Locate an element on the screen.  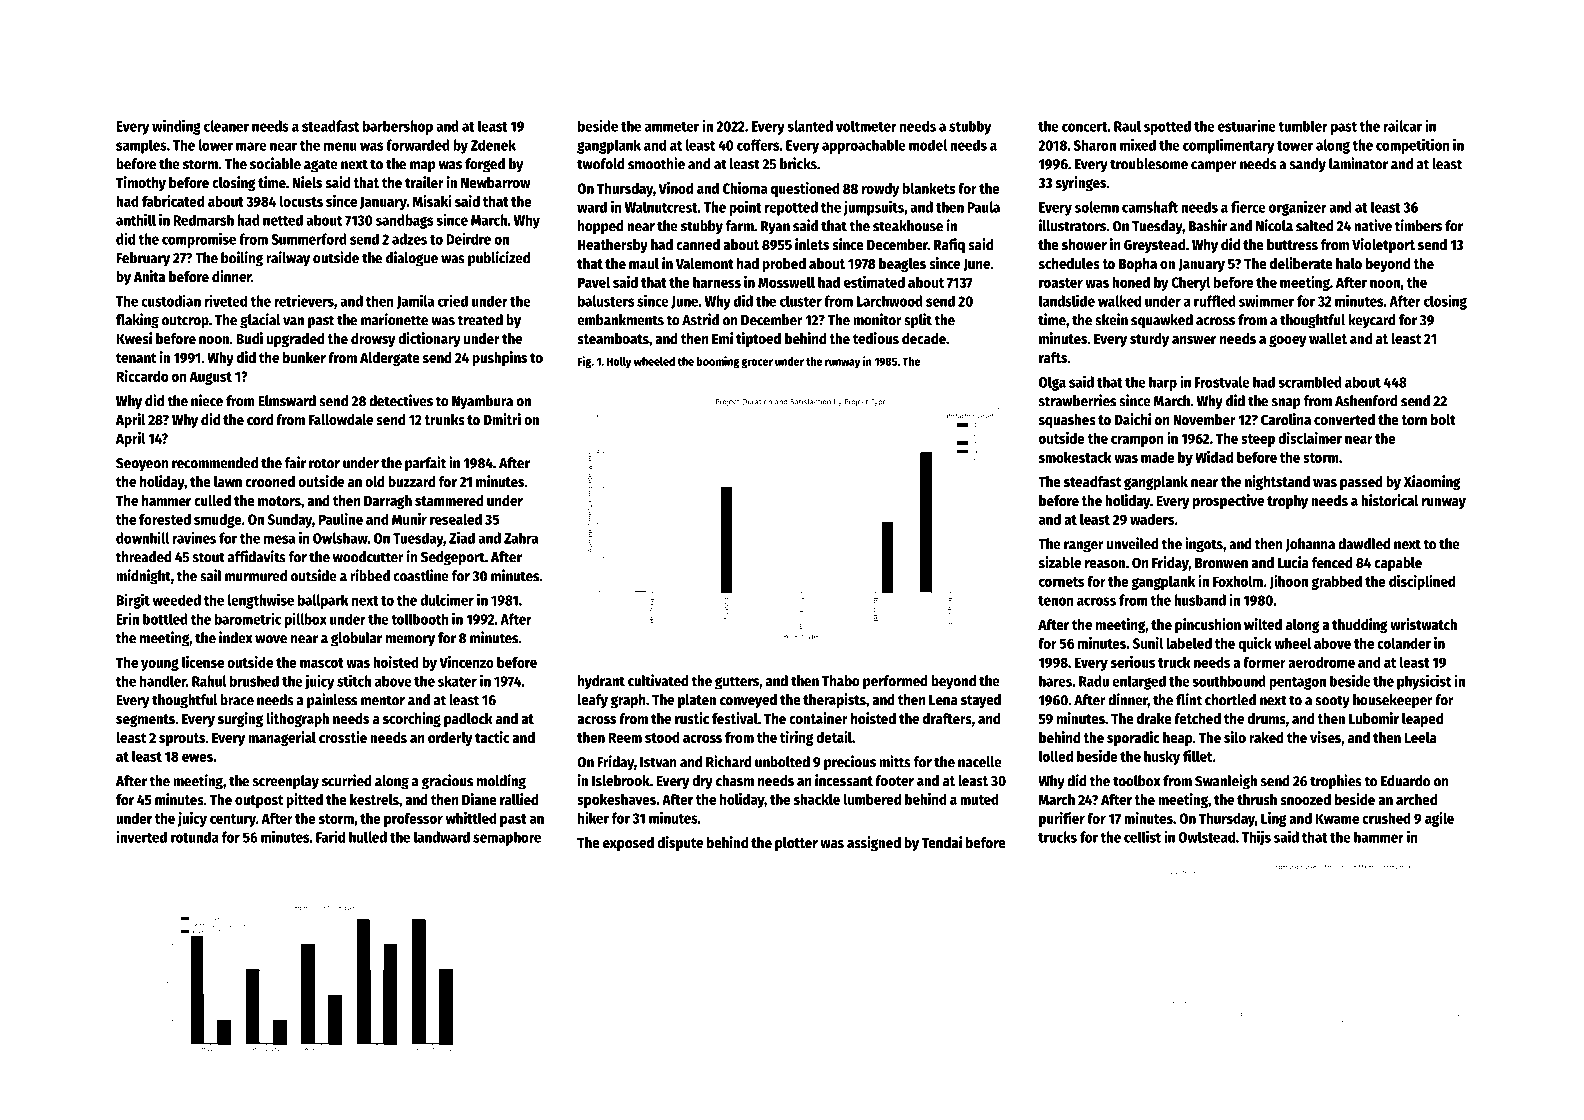
inverted is located at coordinates (141, 836).
